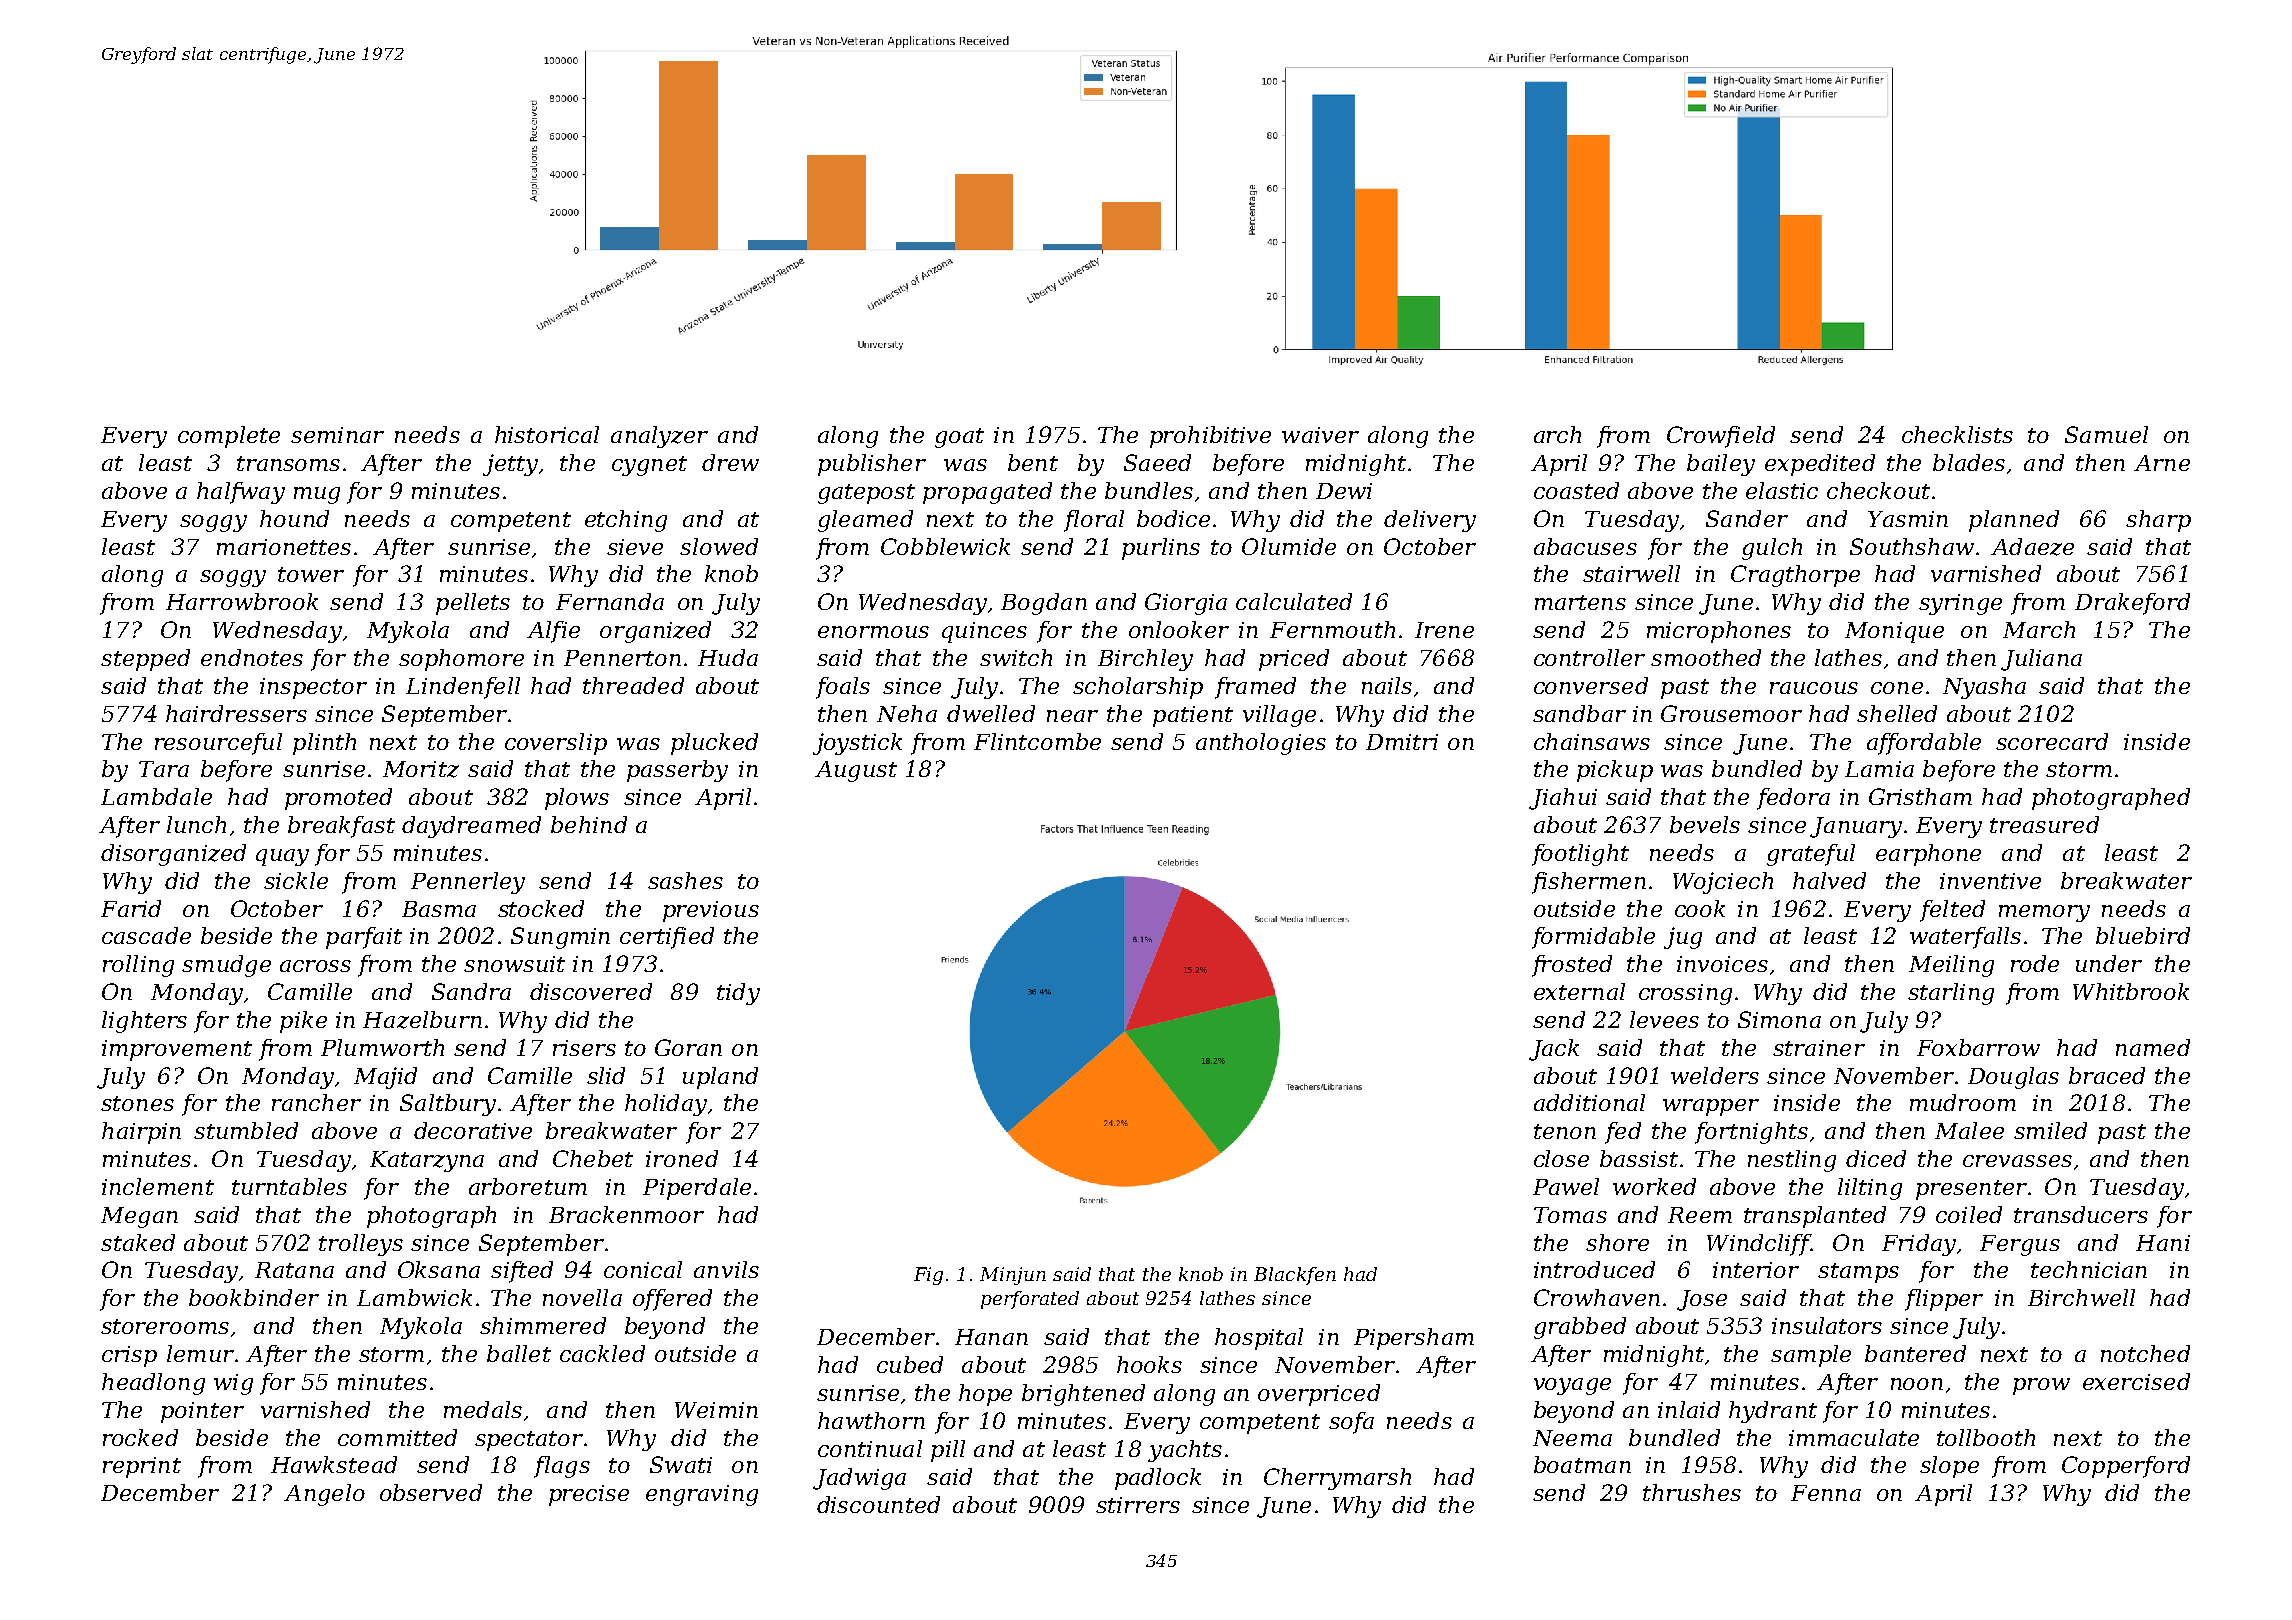 The height and width of the screenshot is (1620, 2292). I want to click on Weimin, so click(716, 1410).
